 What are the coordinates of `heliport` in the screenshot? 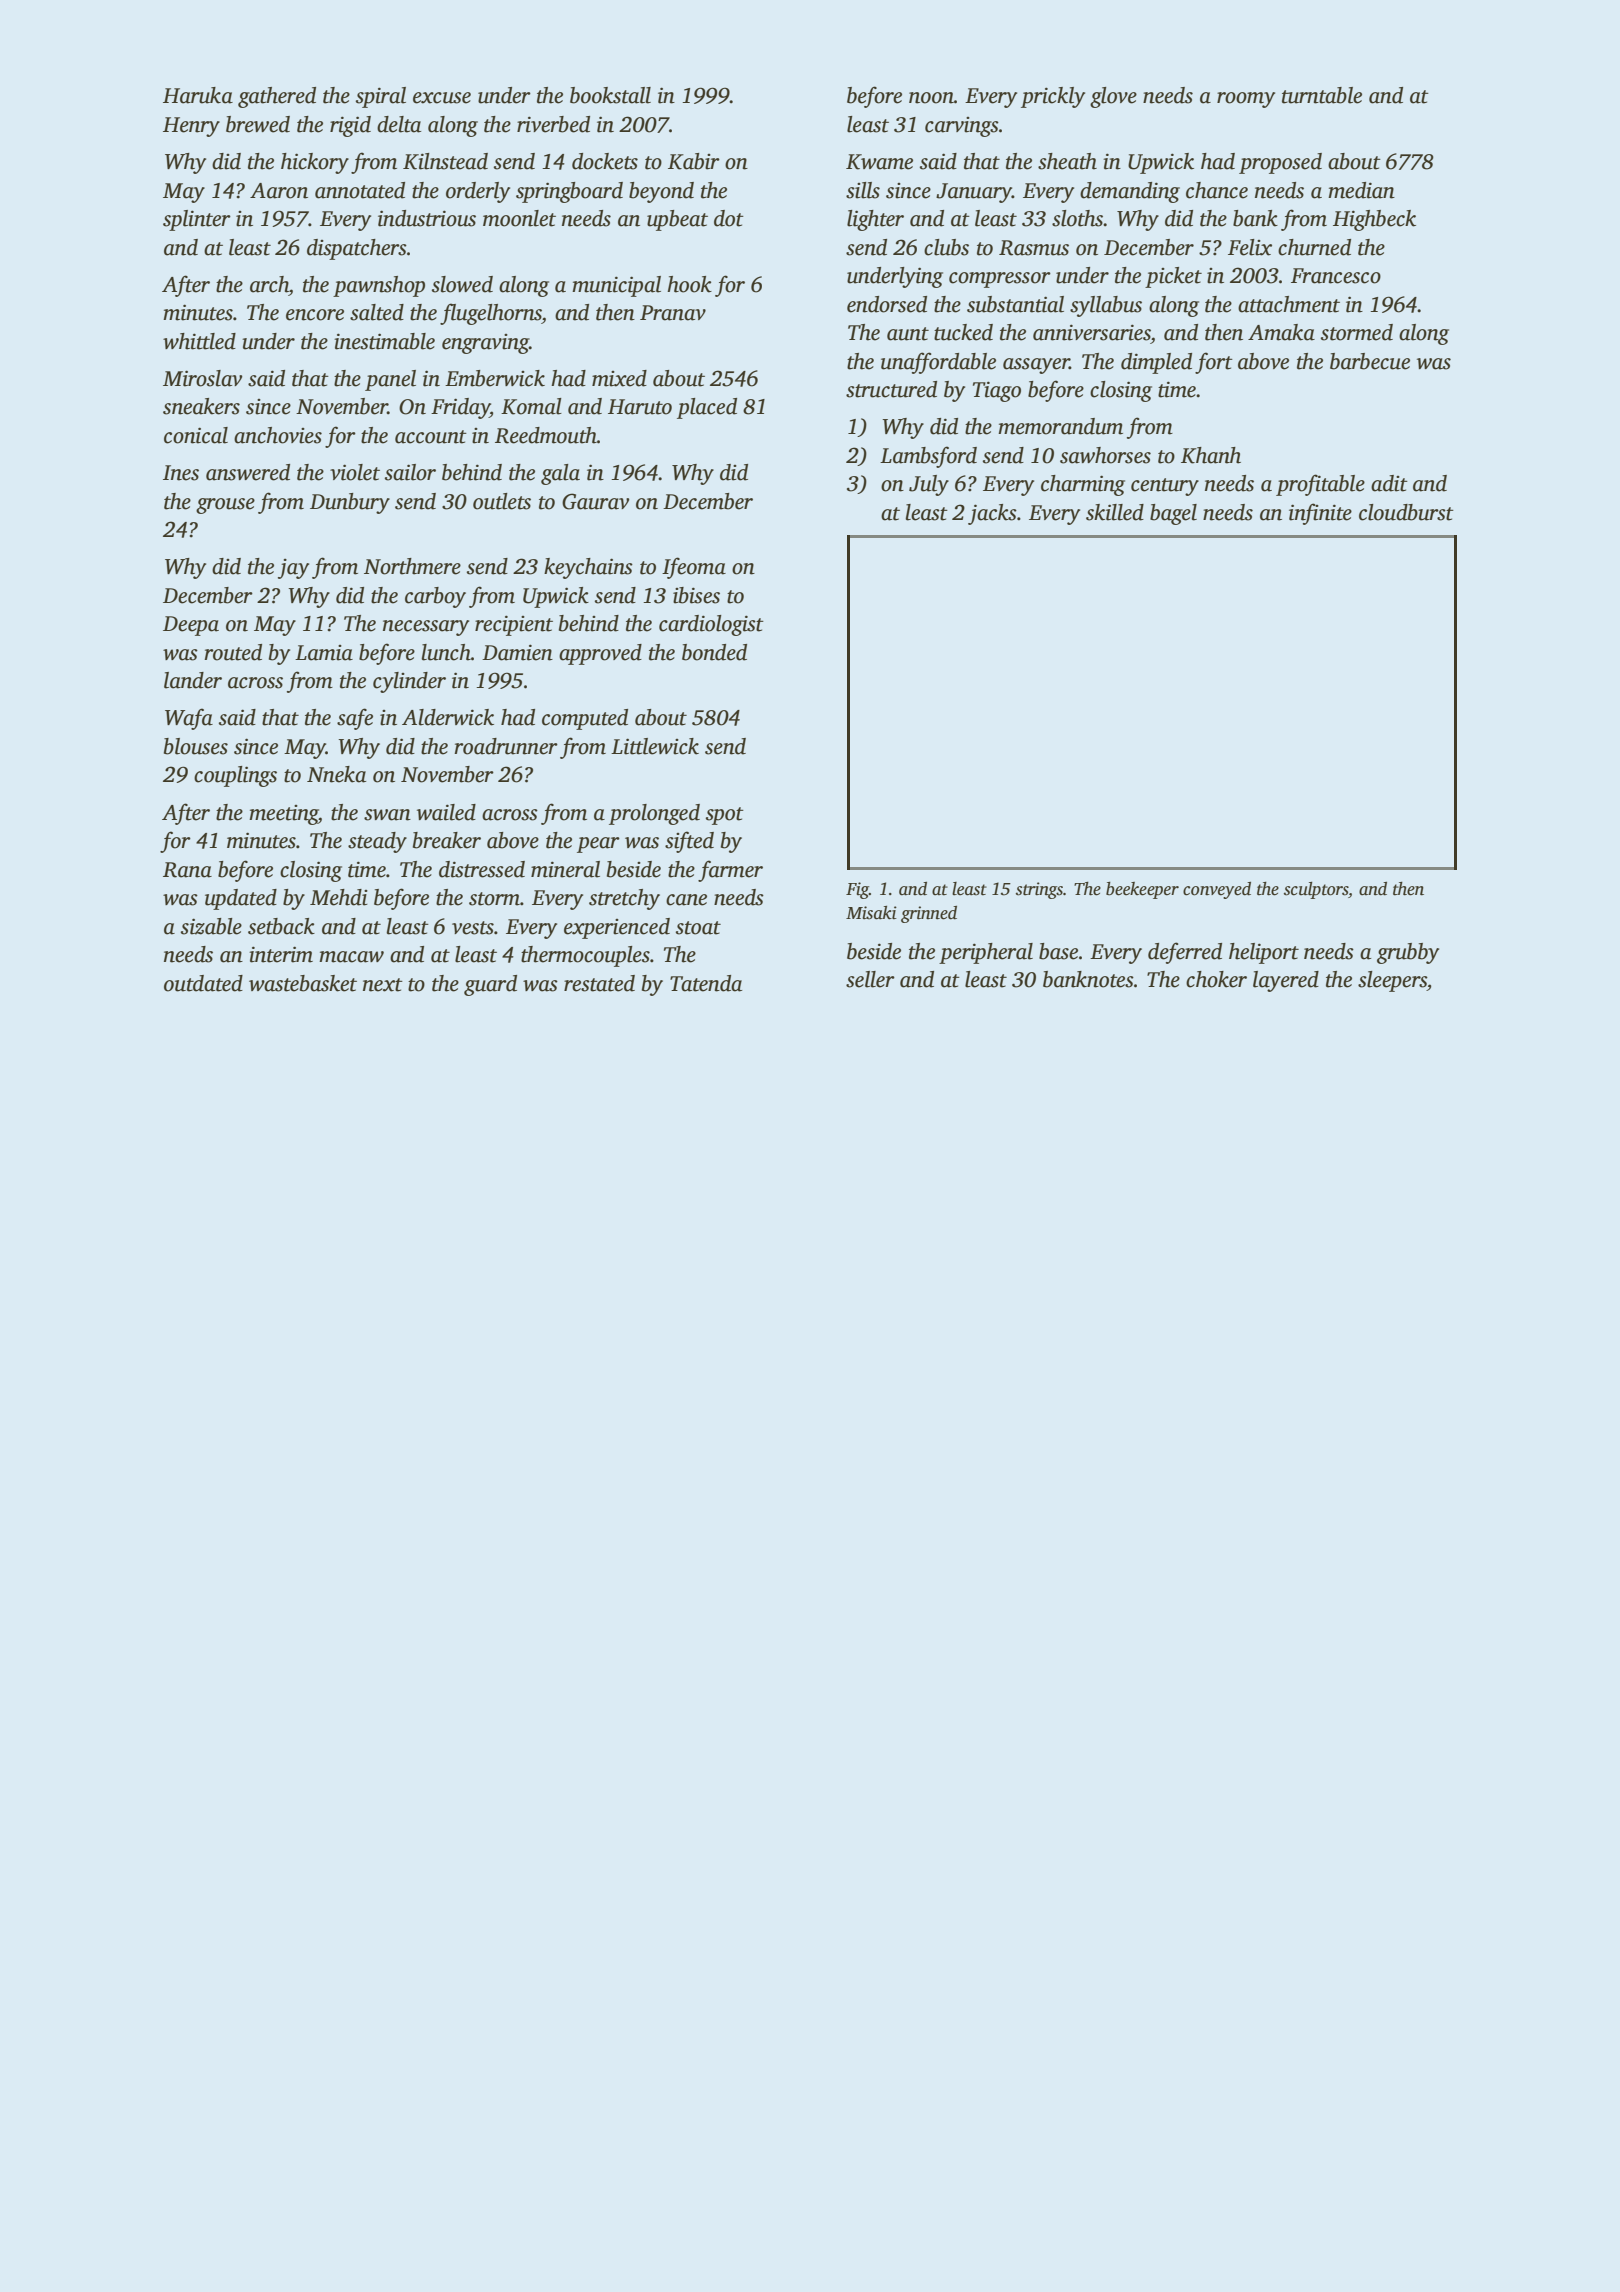 It's located at (1264, 953).
